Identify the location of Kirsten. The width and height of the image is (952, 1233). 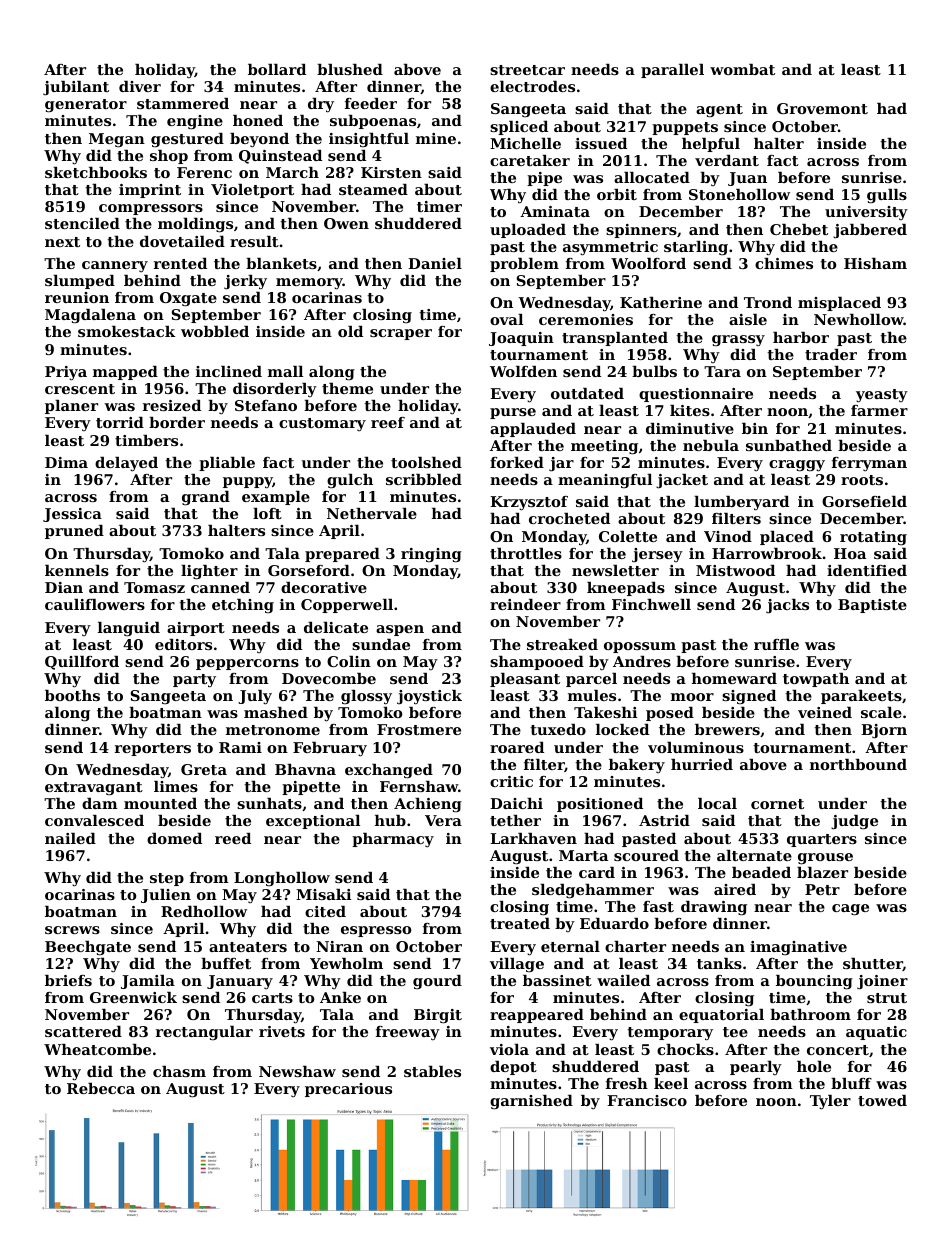
(391, 172).
